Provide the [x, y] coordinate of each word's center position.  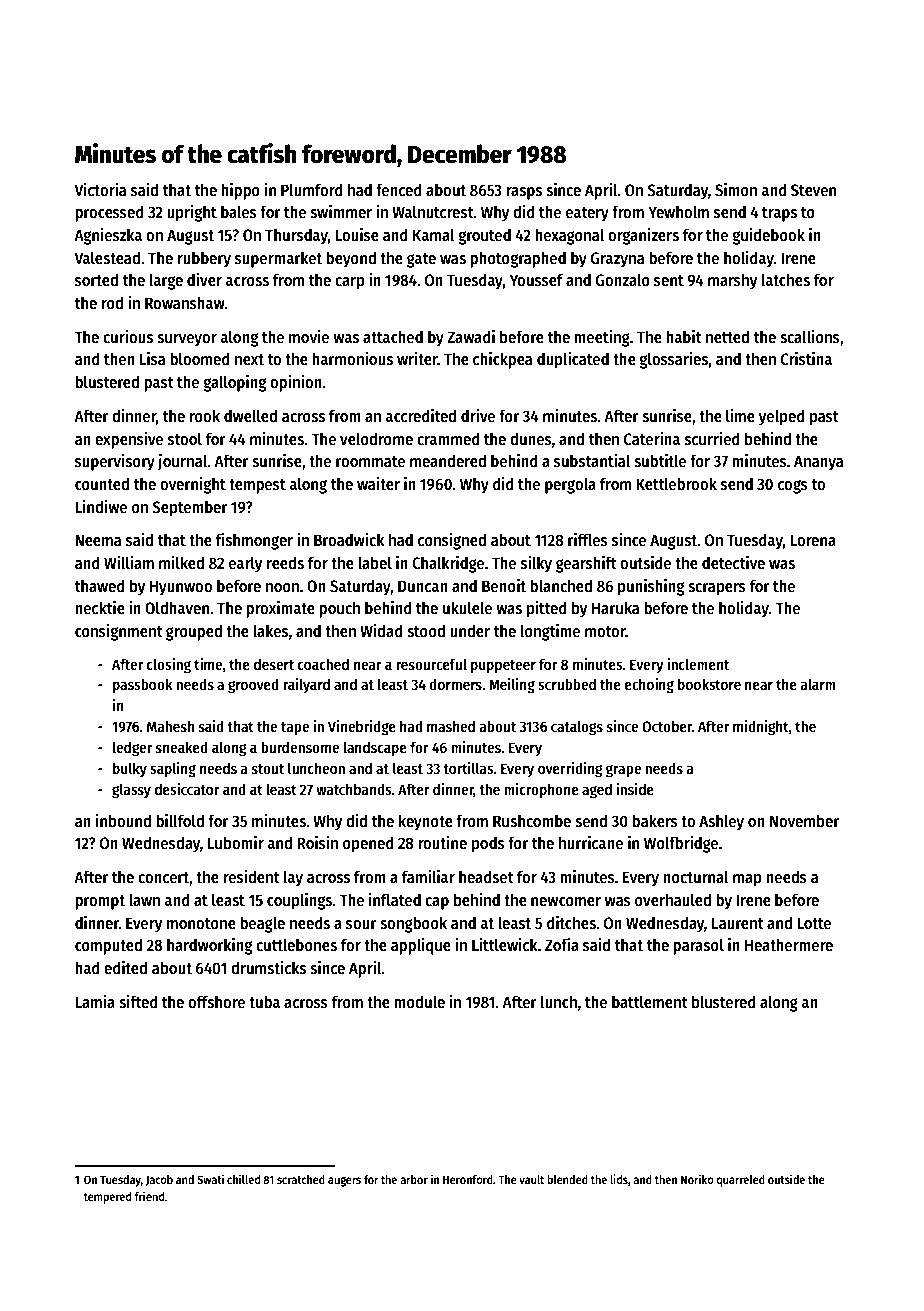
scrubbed [567, 684]
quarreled [741, 1181]
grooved [253, 686]
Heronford [468, 1179]
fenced [399, 190]
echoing [649, 686]
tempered [107, 1198]
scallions [810, 337]
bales [239, 212]
